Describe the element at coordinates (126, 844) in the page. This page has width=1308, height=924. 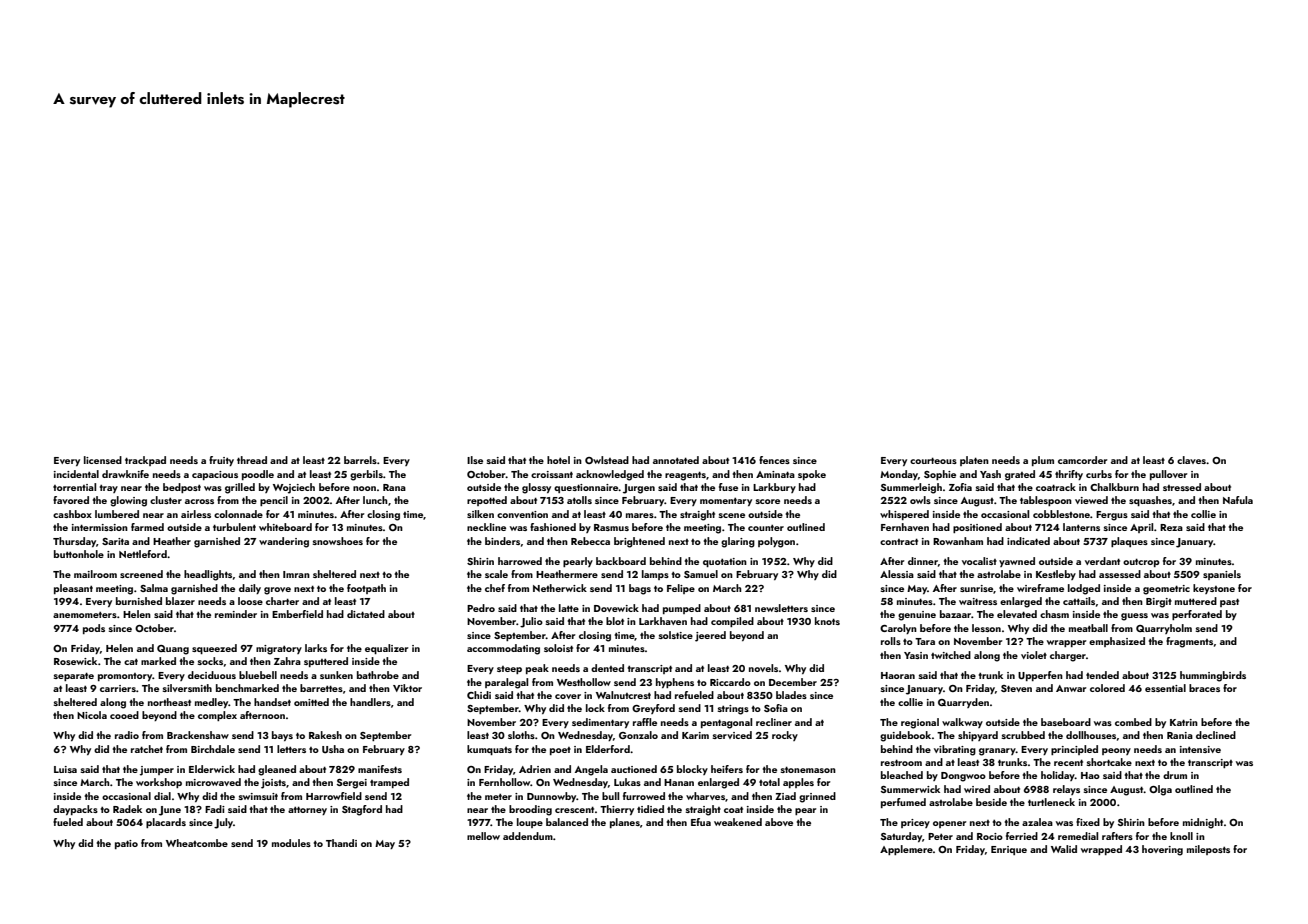
I see `patio` at that location.
